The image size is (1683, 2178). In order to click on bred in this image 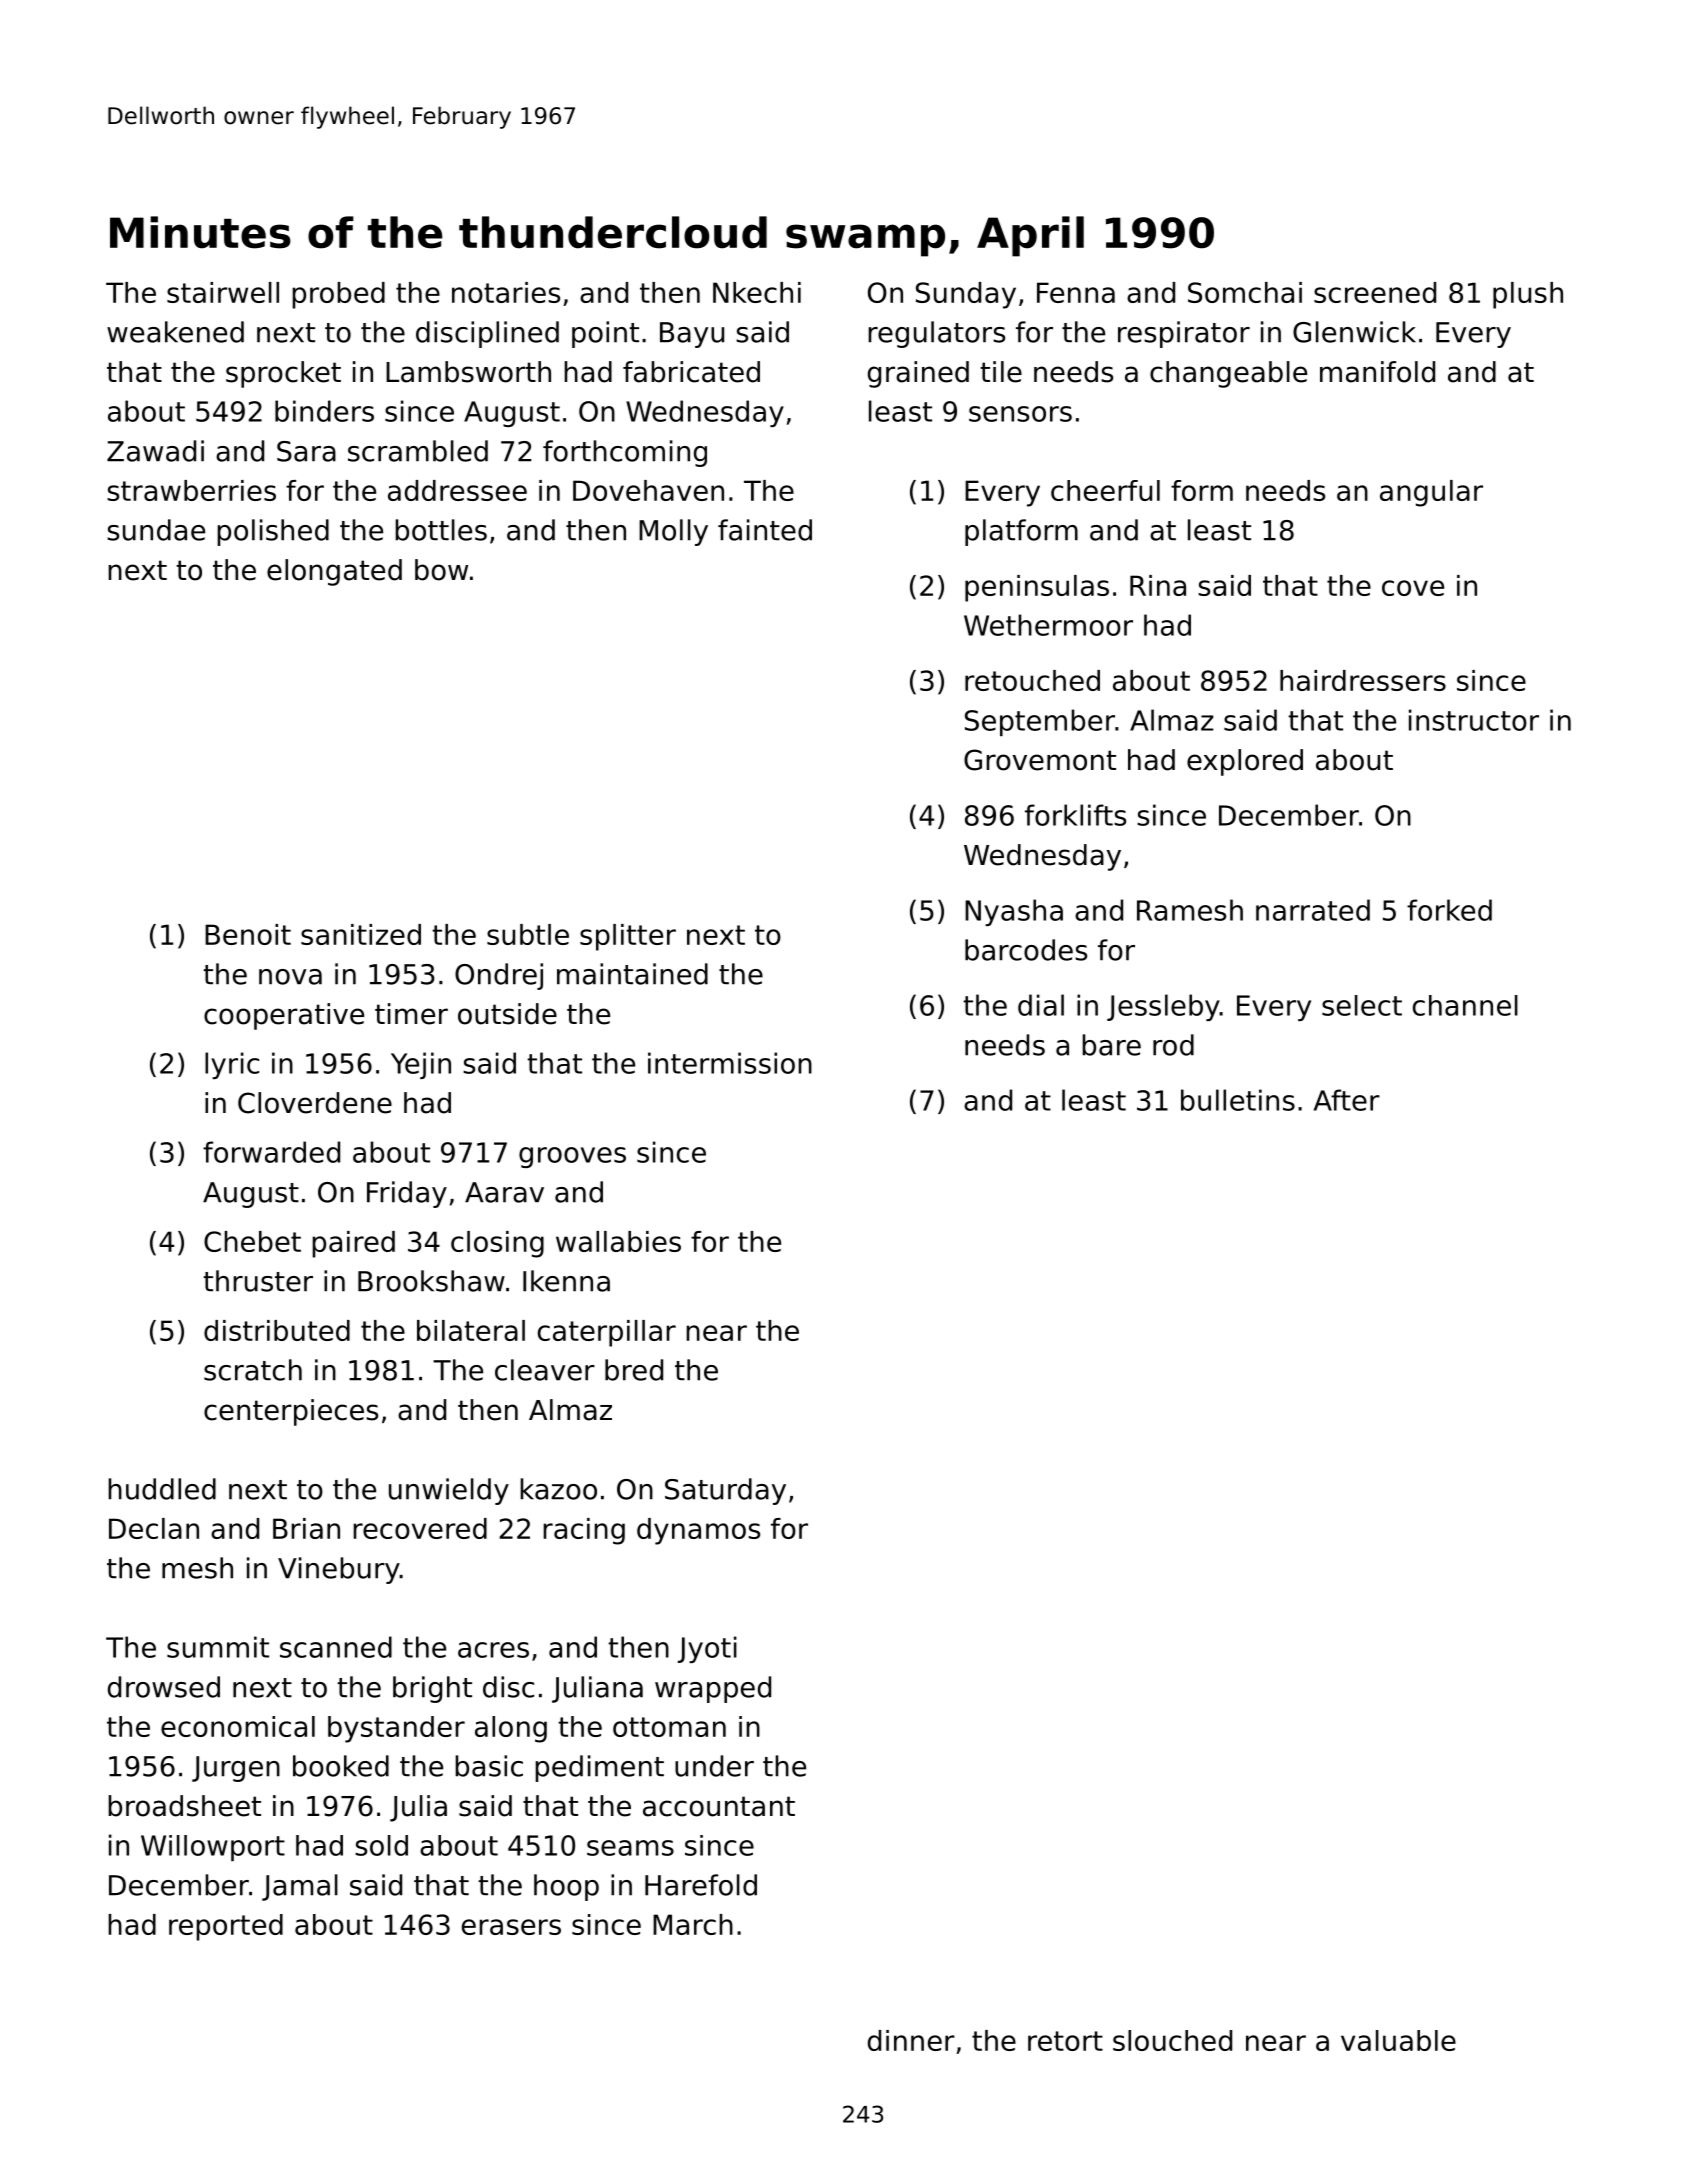, I will do `click(634, 1370)`.
